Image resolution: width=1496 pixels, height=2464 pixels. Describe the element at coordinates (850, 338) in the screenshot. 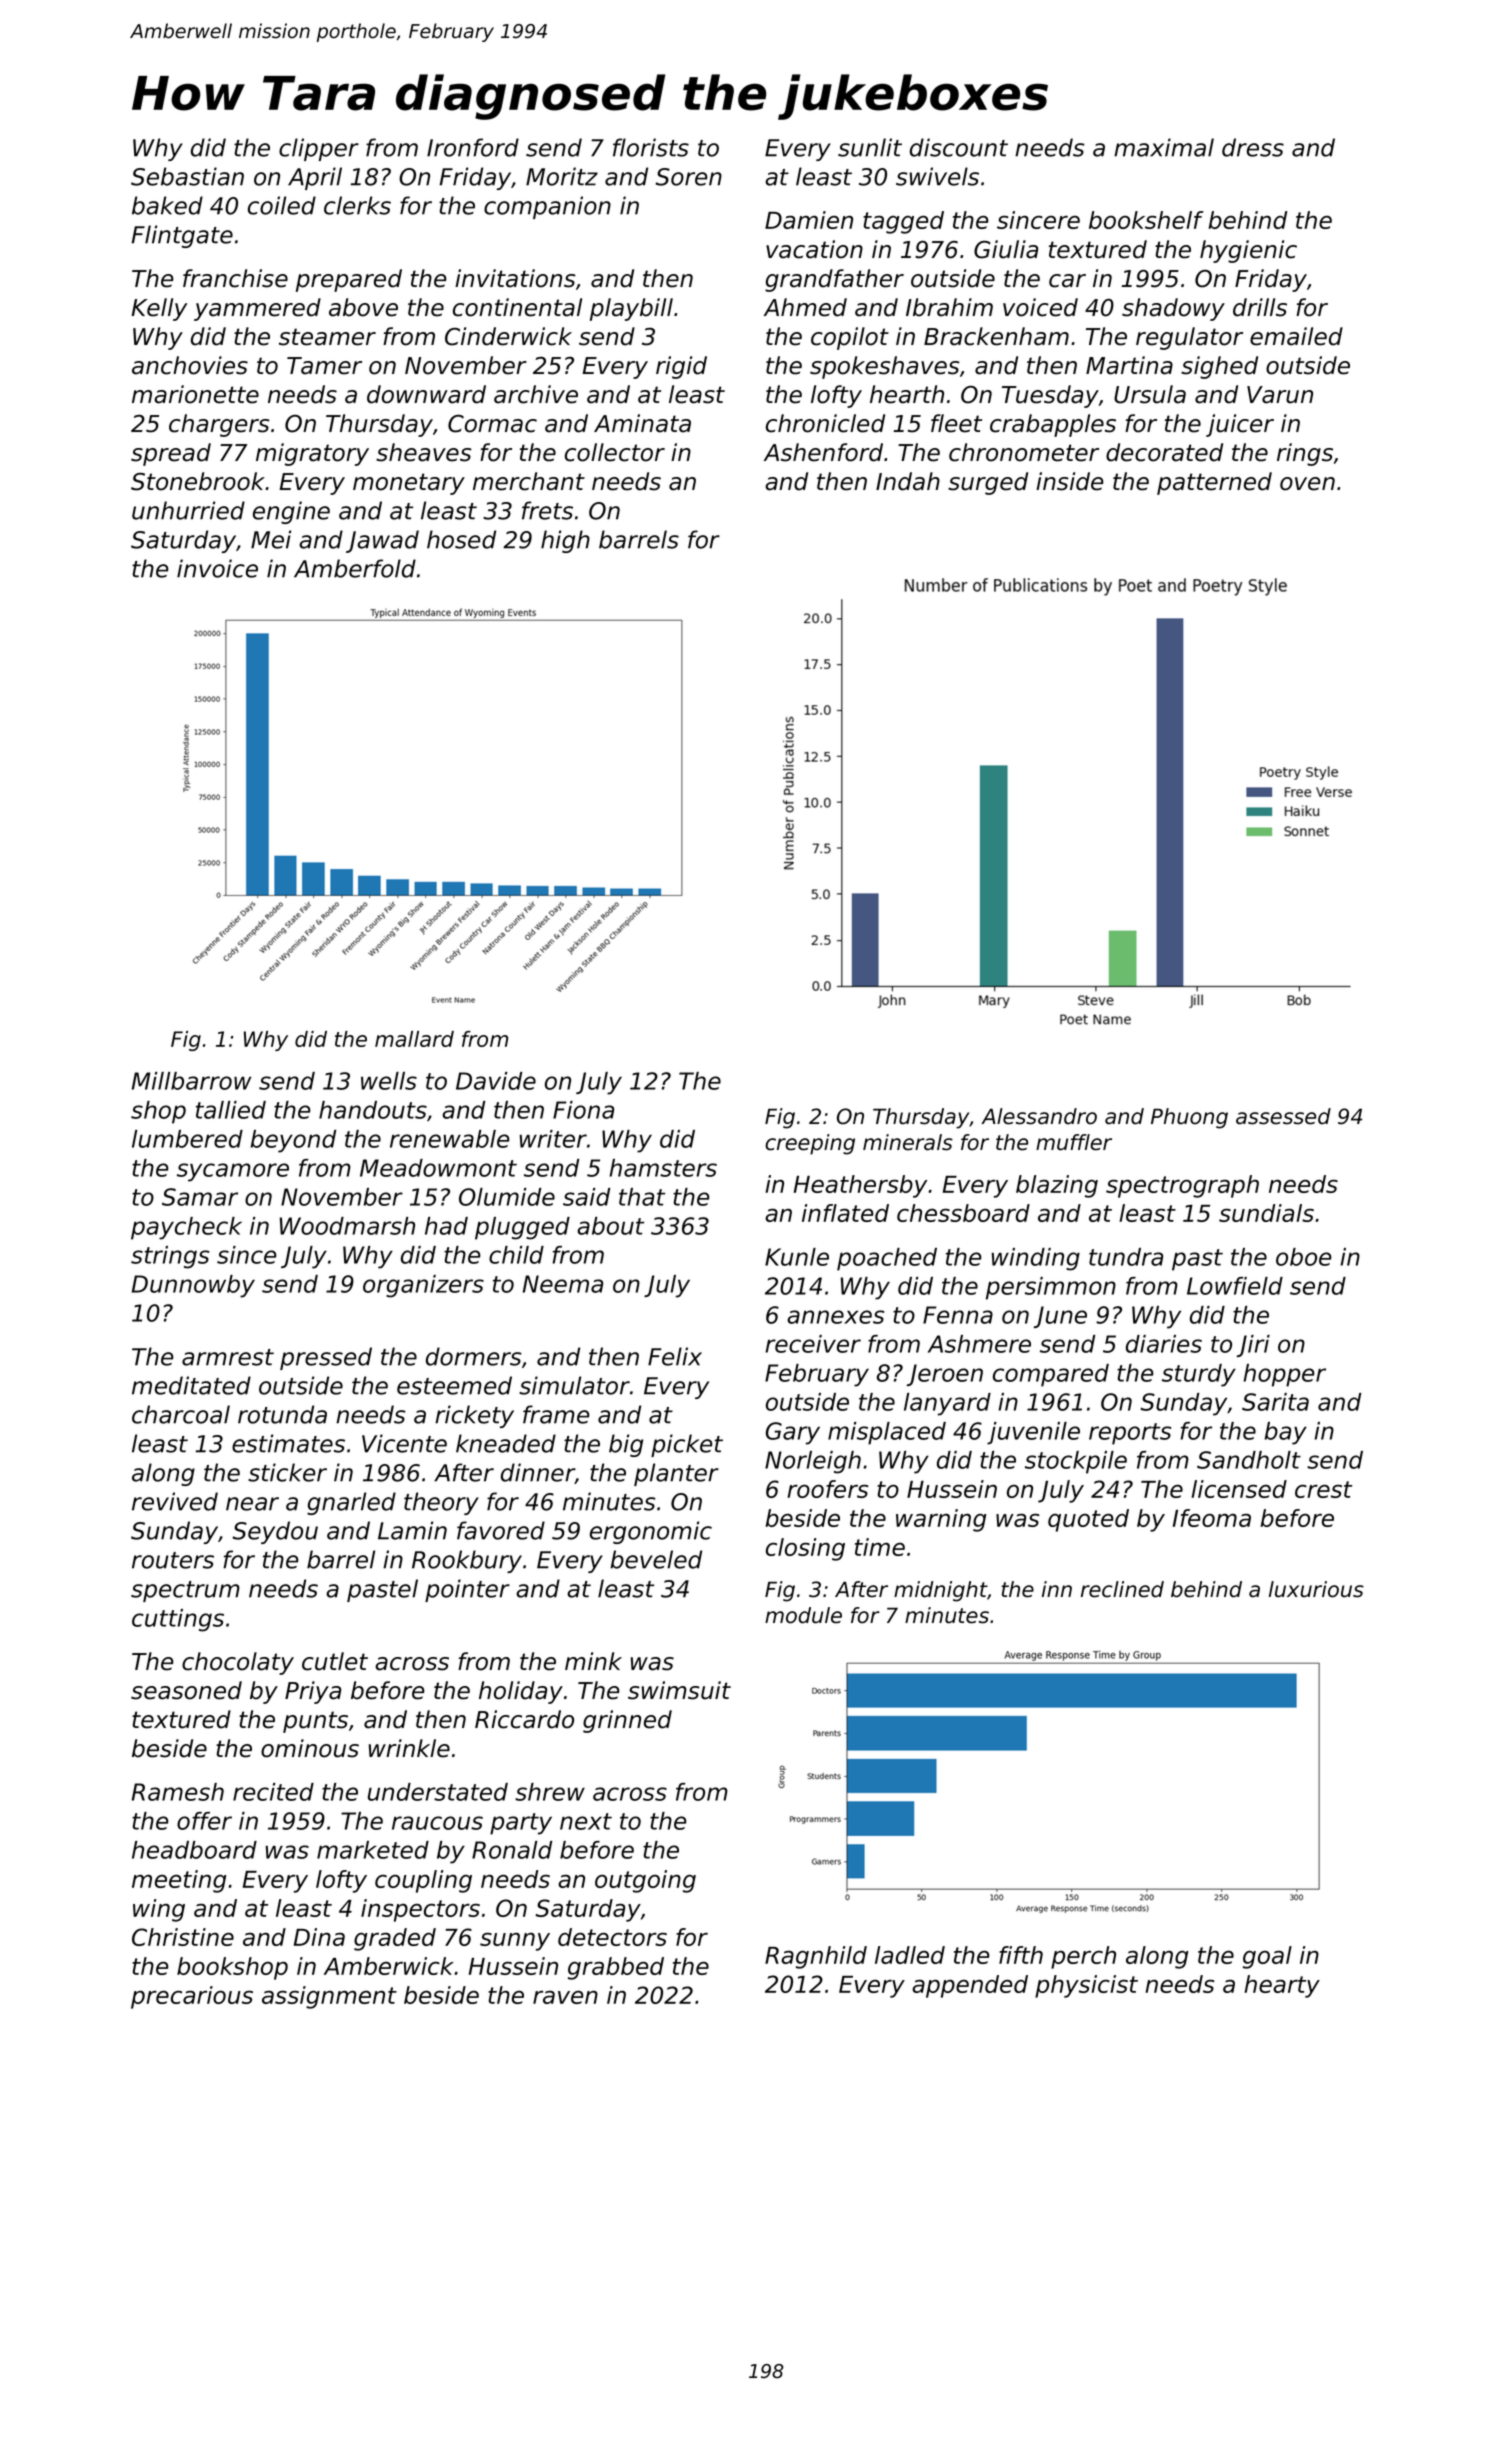

I see `copilot` at that location.
